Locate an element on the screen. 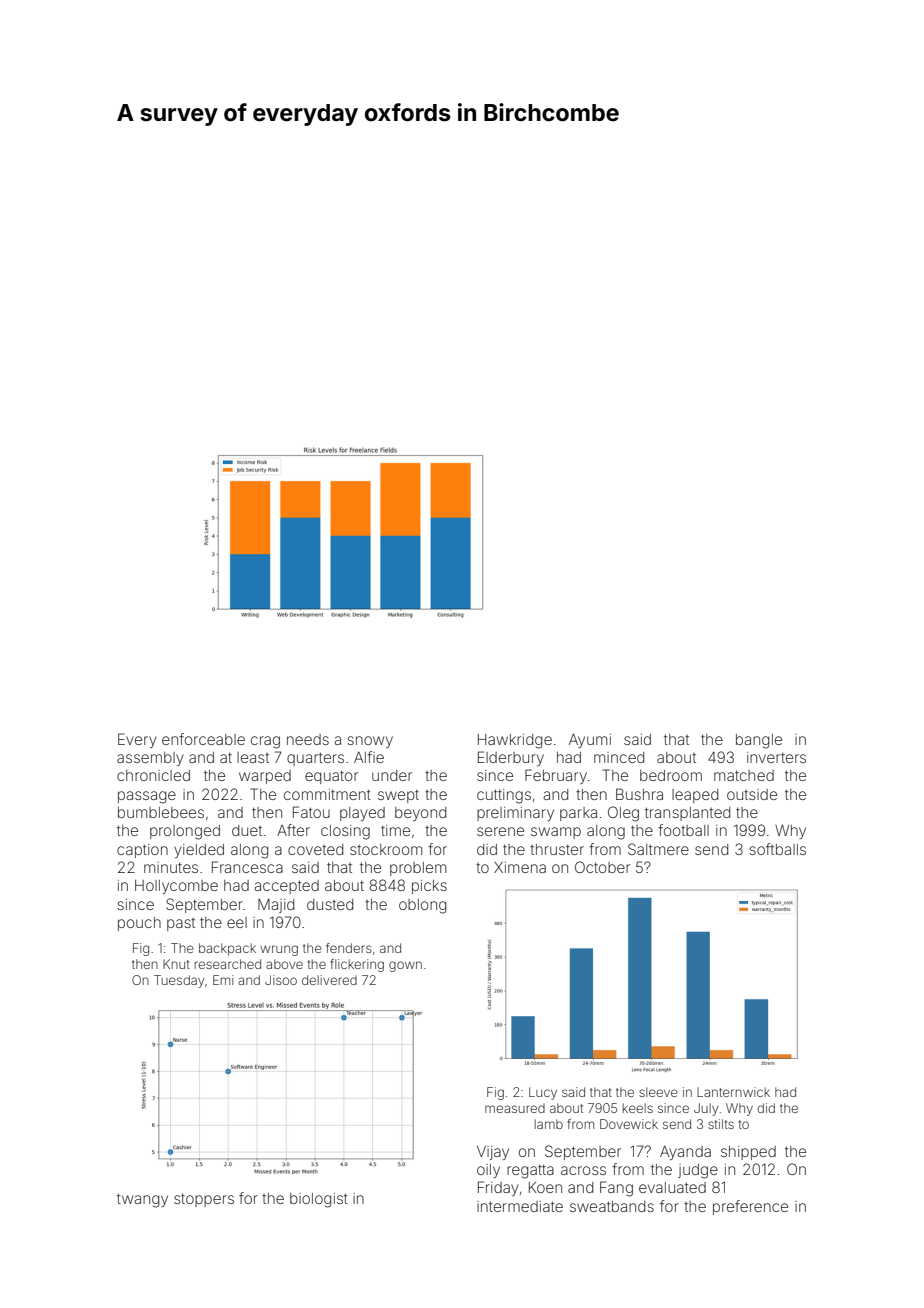 The height and width of the screenshot is (1308, 924). Lanternwick is located at coordinates (733, 1092).
